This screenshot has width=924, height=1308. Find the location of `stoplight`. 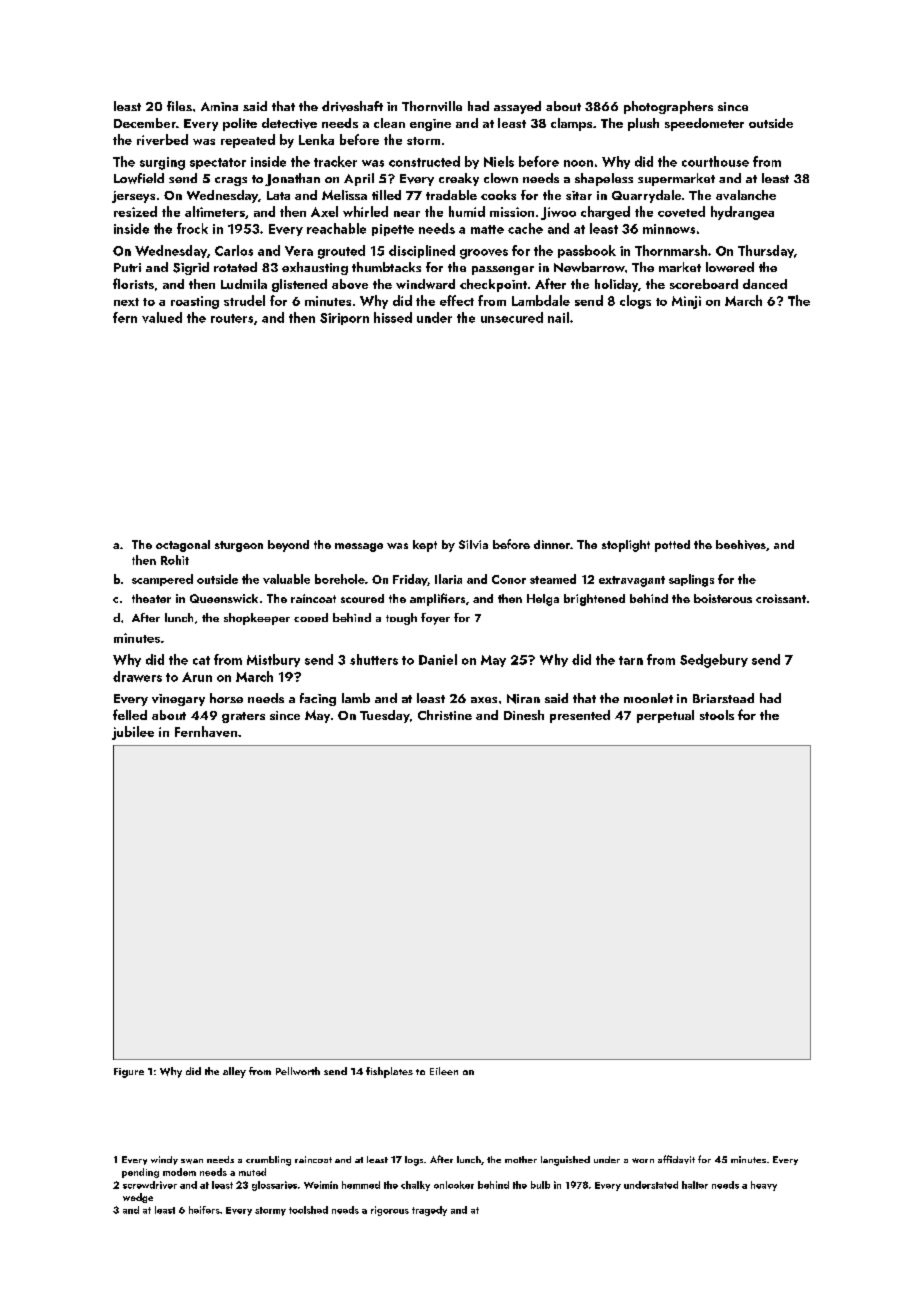

stoplight is located at coordinates (626, 546).
